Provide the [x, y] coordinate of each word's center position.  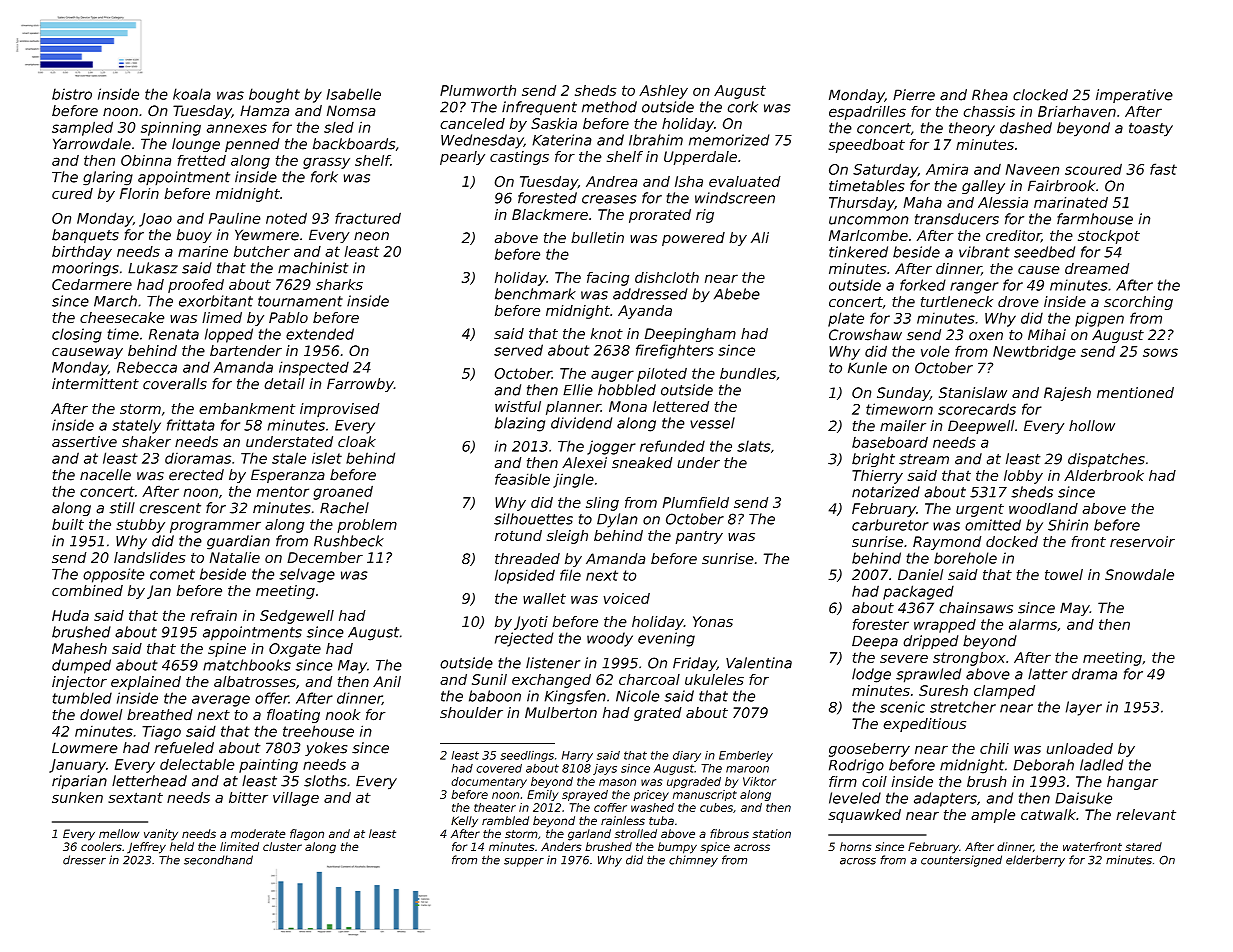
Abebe [737, 294]
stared [1143, 846]
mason [617, 782]
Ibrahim [656, 140]
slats [754, 446]
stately [136, 426]
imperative [1134, 96]
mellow [119, 833]
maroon [747, 769]
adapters [945, 799]
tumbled [82, 698]
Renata [174, 334]
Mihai [1047, 335]
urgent [980, 510]
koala [192, 94]
